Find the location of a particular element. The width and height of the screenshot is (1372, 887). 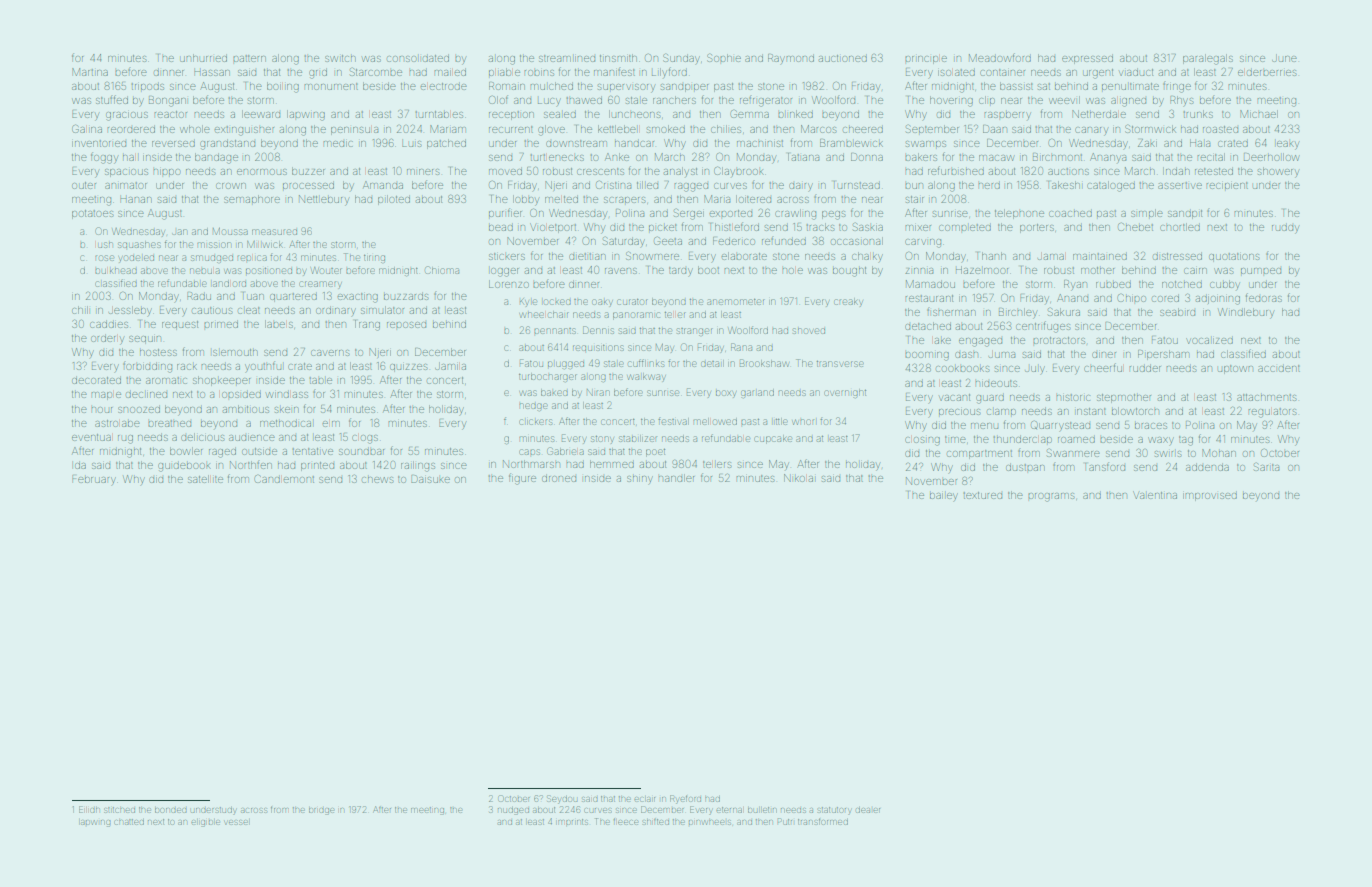

animator is located at coordinates (126, 185).
